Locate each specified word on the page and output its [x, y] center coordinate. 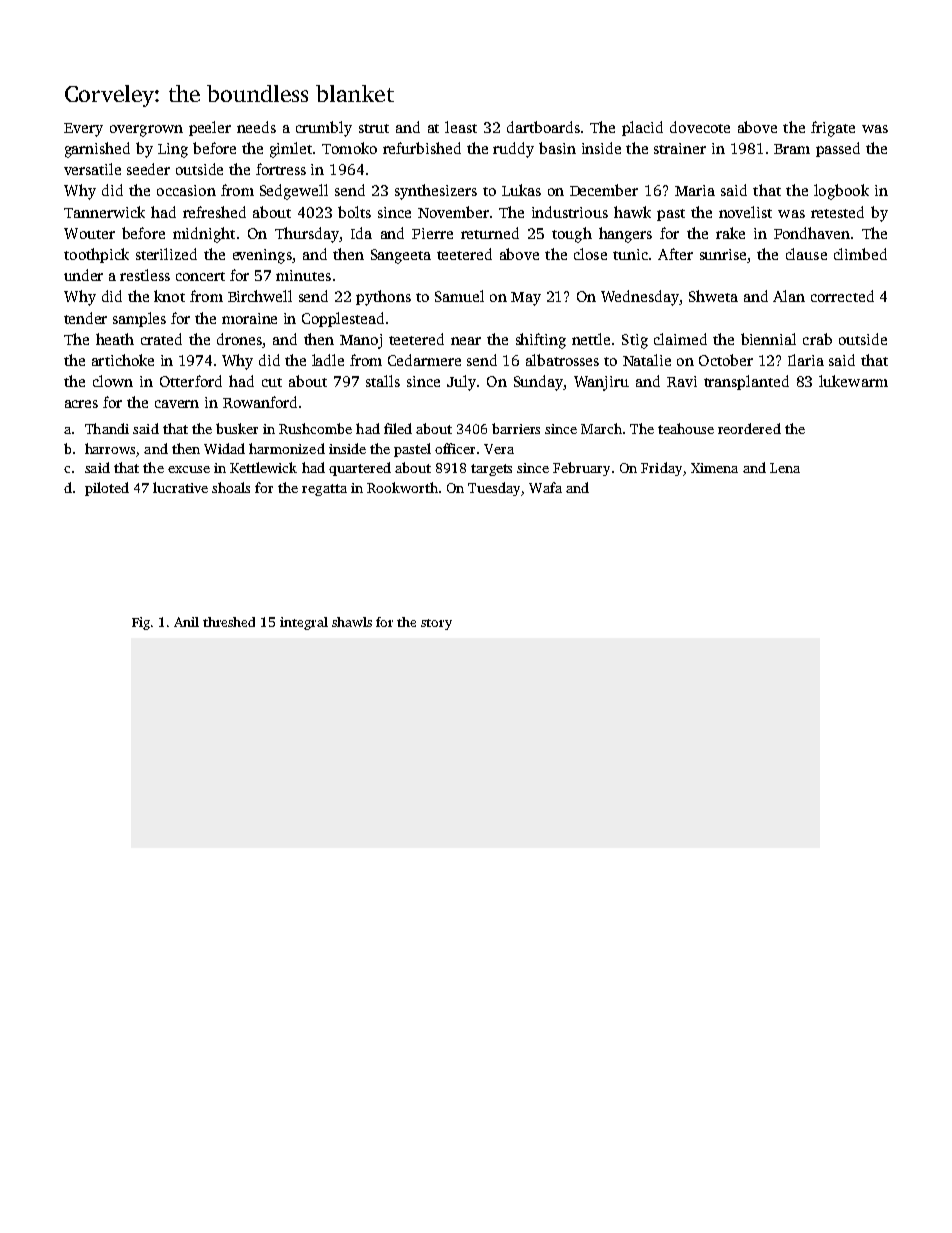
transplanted [746, 382]
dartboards [543, 127]
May [526, 299]
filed [398, 428]
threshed [229, 622]
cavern [177, 404]
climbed [860, 254]
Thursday [307, 235]
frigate [833, 129]
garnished [97, 150]
